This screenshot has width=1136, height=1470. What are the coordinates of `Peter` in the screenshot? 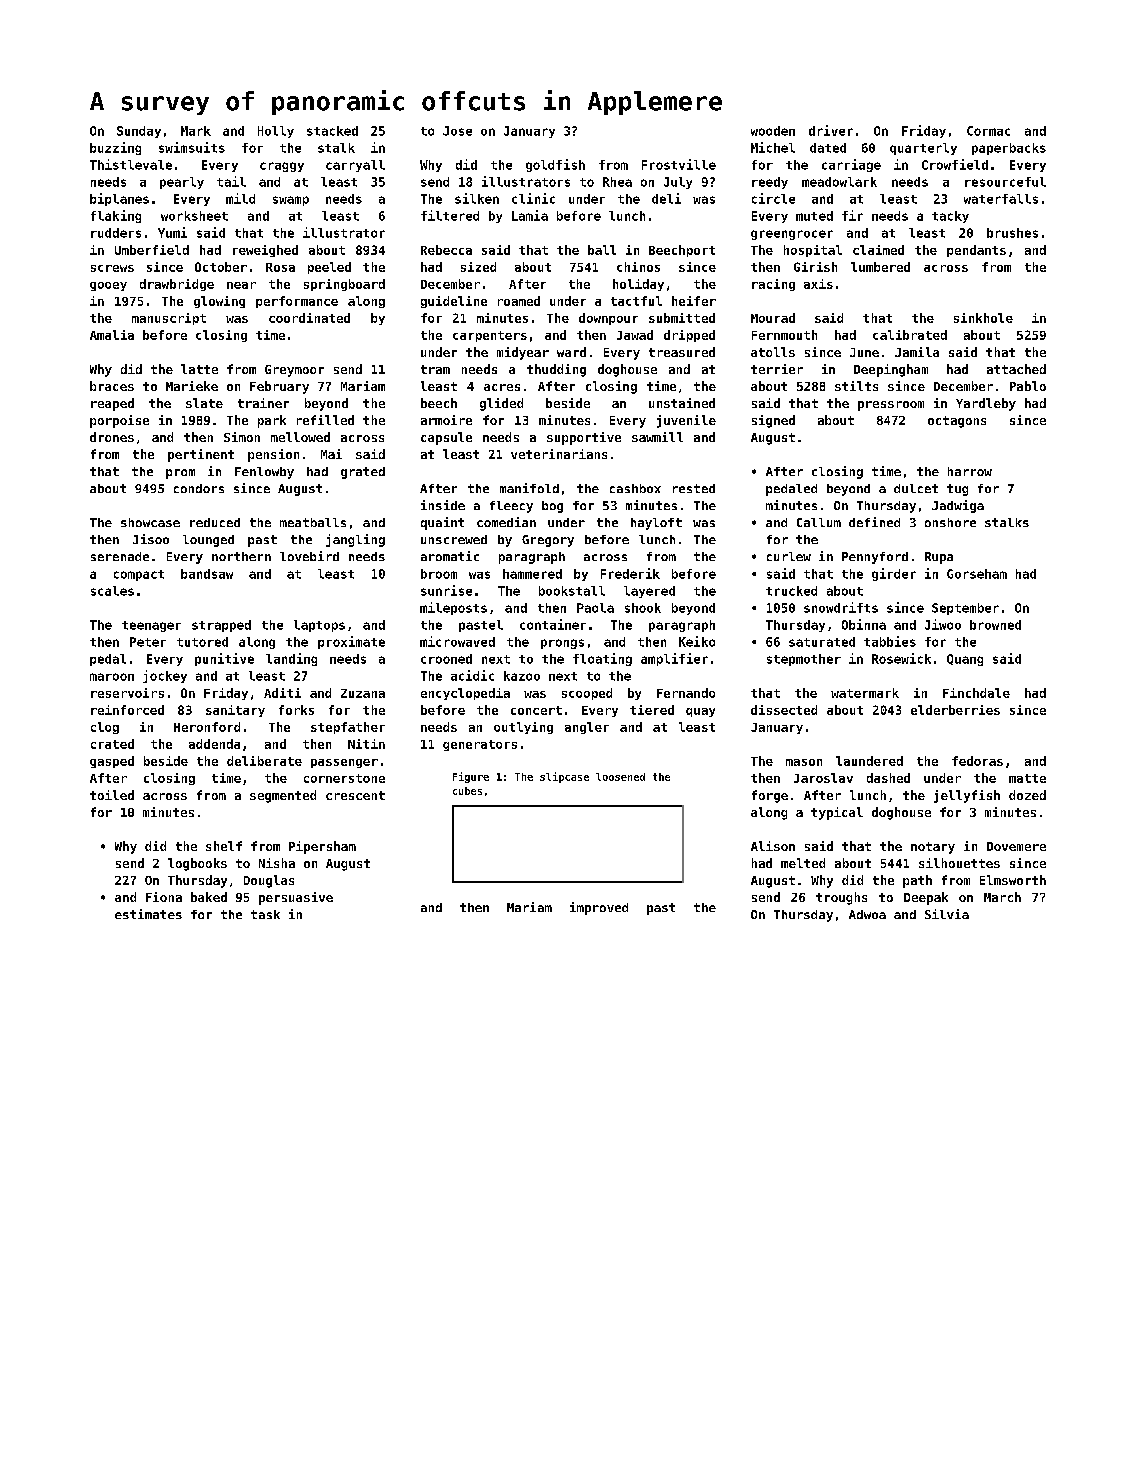 It's located at (148, 642).
